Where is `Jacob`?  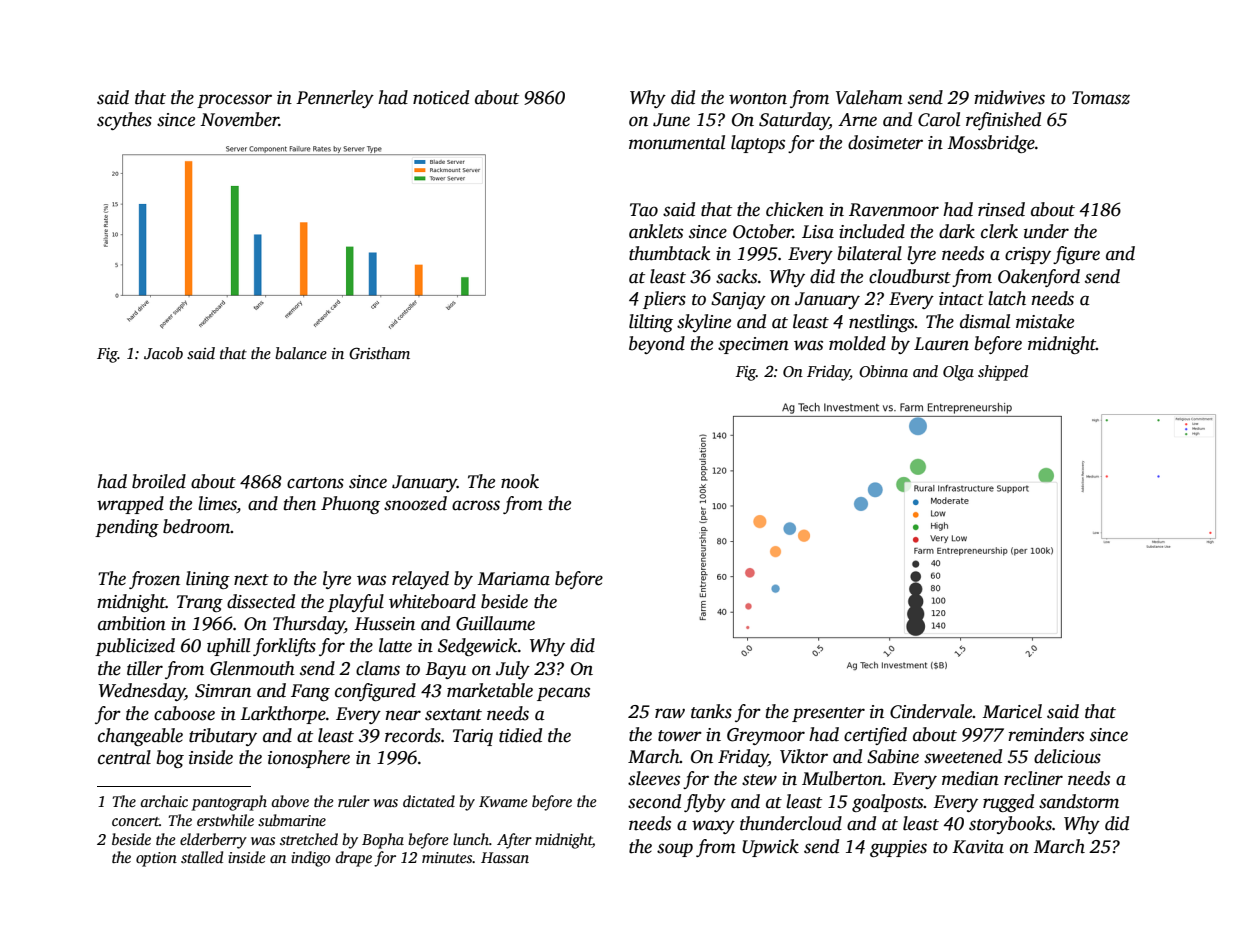 Jacob is located at coordinates (163, 353).
